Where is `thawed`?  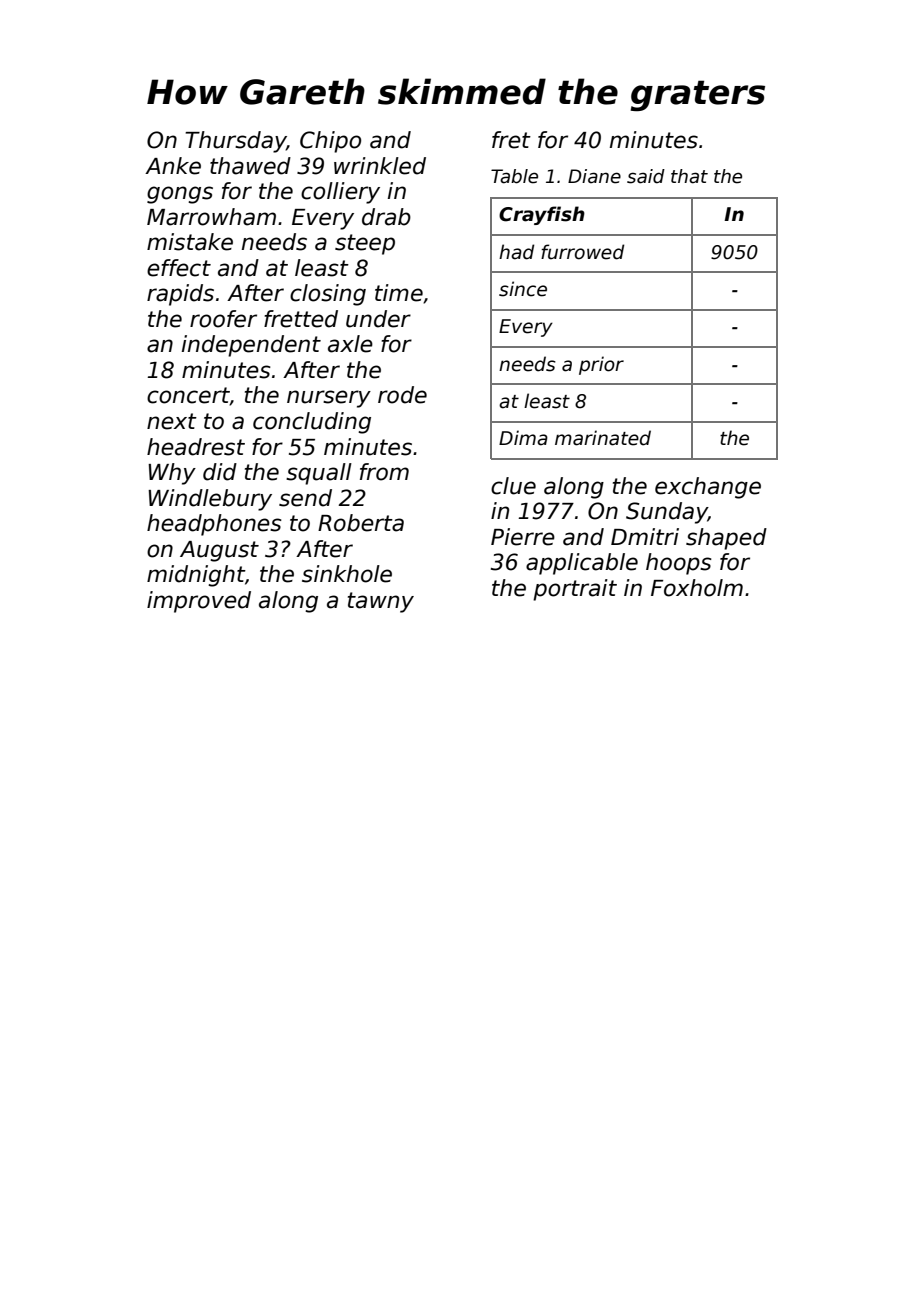 thawed is located at coordinates (250, 166).
